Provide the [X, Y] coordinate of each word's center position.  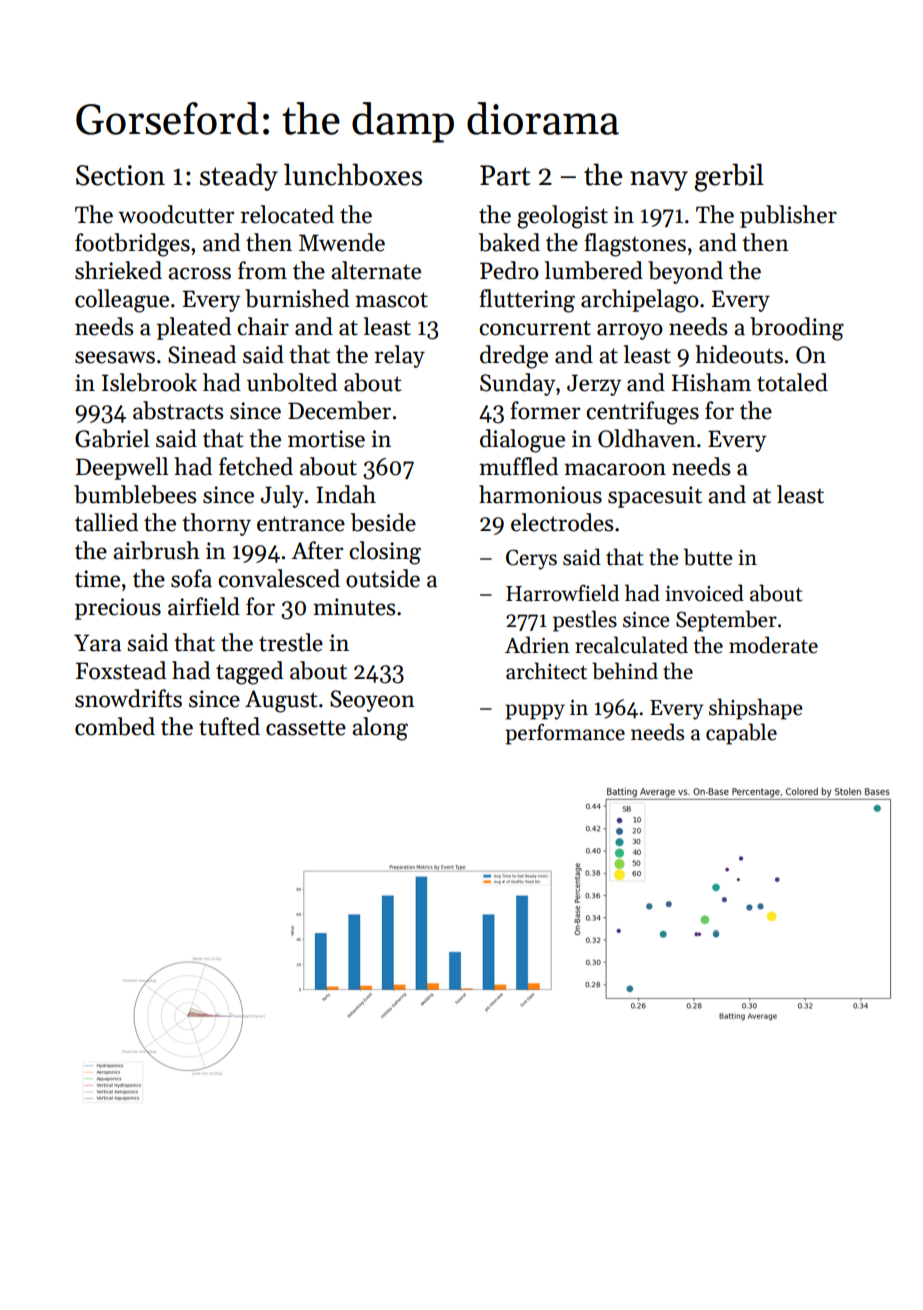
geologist [562, 217]
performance [565, 734]
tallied [106, 522]
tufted [229, 726]
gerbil [729, 177]
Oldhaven [647, 438]
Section [120, 175]
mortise [326, 439]
